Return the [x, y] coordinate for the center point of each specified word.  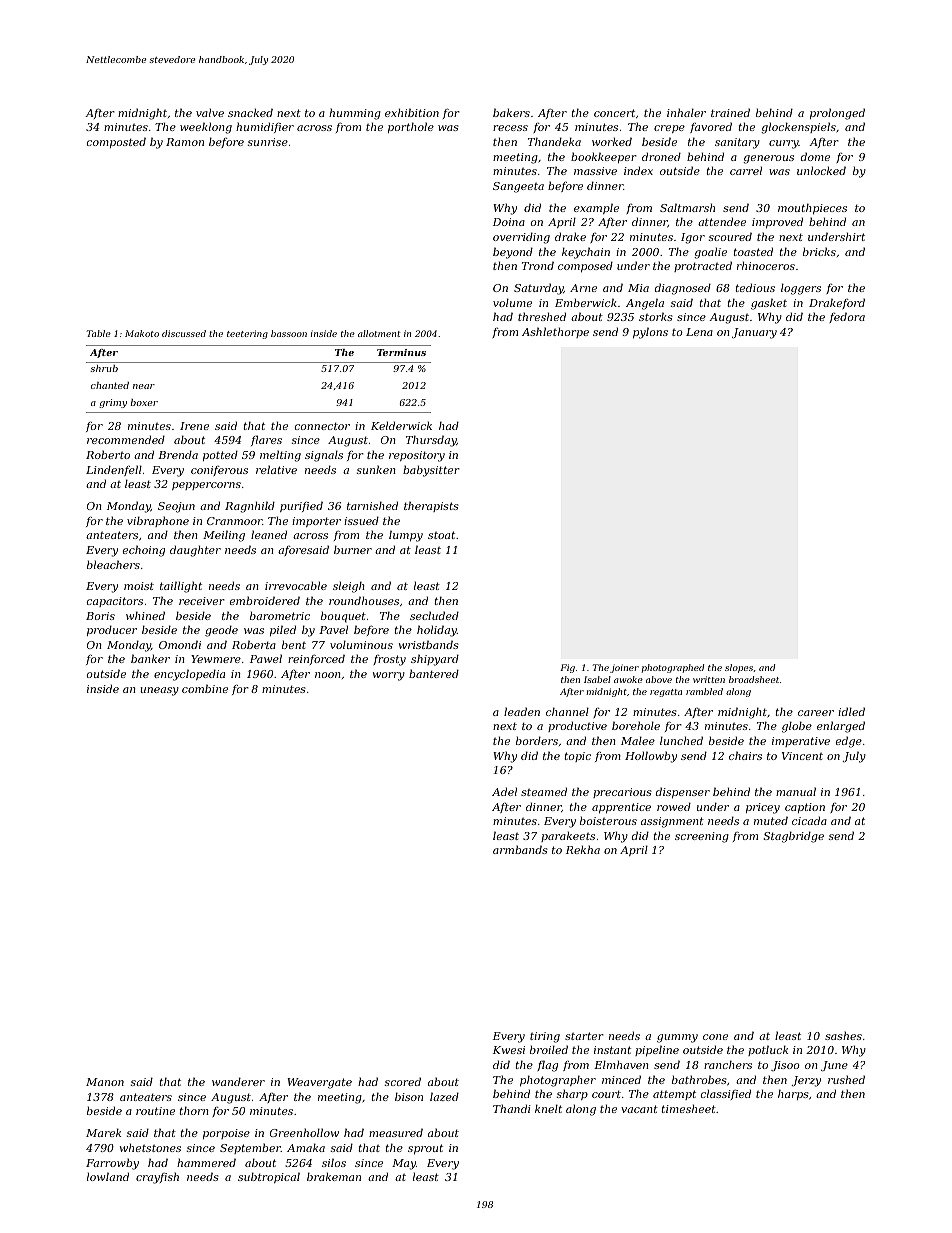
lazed [444, 1096]
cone [715, 1037]
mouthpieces [812, 209]
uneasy [159, 691]
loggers [801, 289]
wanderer [238, 1081]
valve [210, 112]
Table [99, 333]
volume [512, 302]
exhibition [412, 112]
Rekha [583, 849]
